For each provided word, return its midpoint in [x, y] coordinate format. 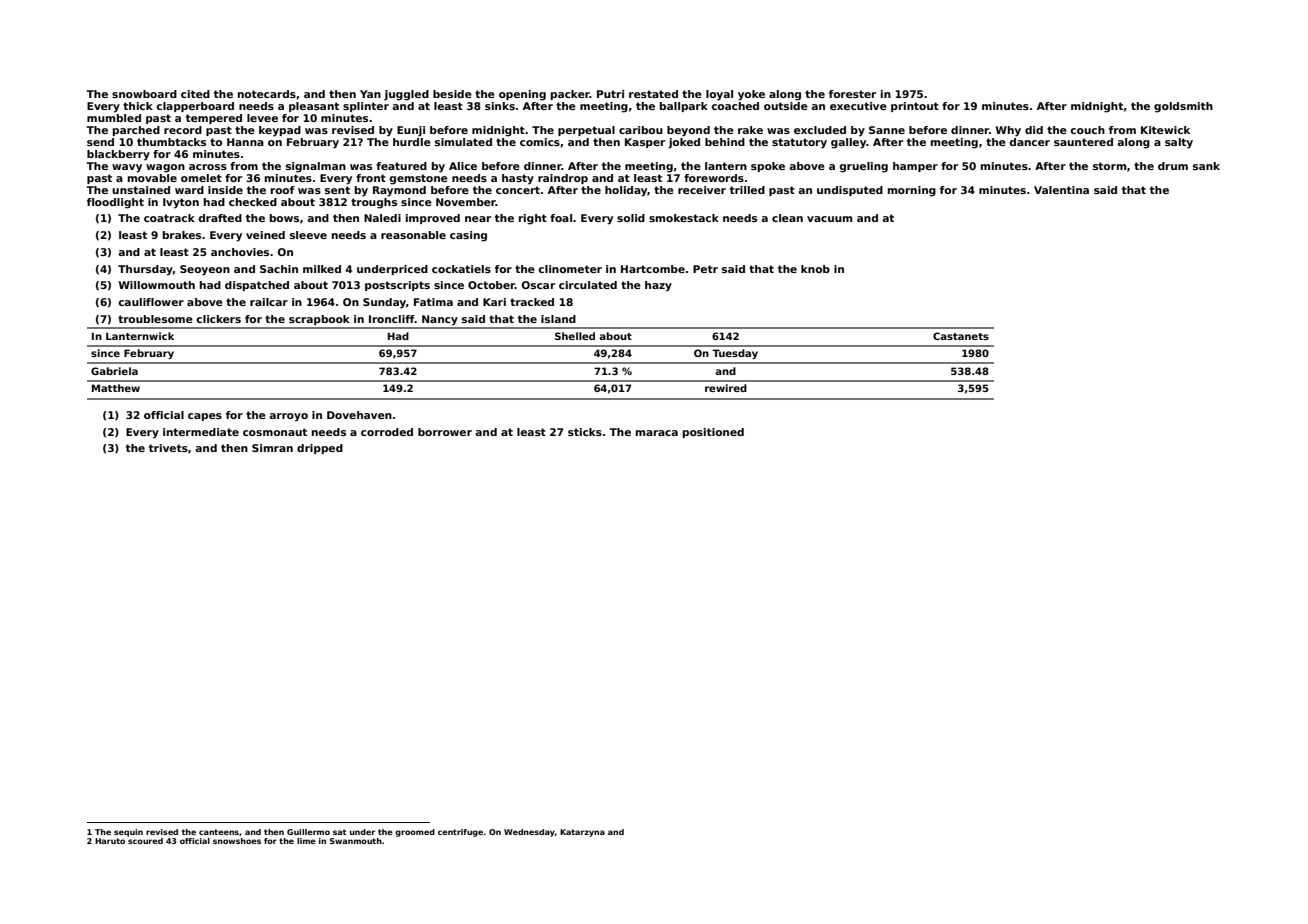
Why [1008, 131]
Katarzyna [582, 833]
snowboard [144, 94]
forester [852, 94]
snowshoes [237, 841]
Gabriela [114, 371]
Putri [610, 94]
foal [561, 218]
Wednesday [529, 833]
